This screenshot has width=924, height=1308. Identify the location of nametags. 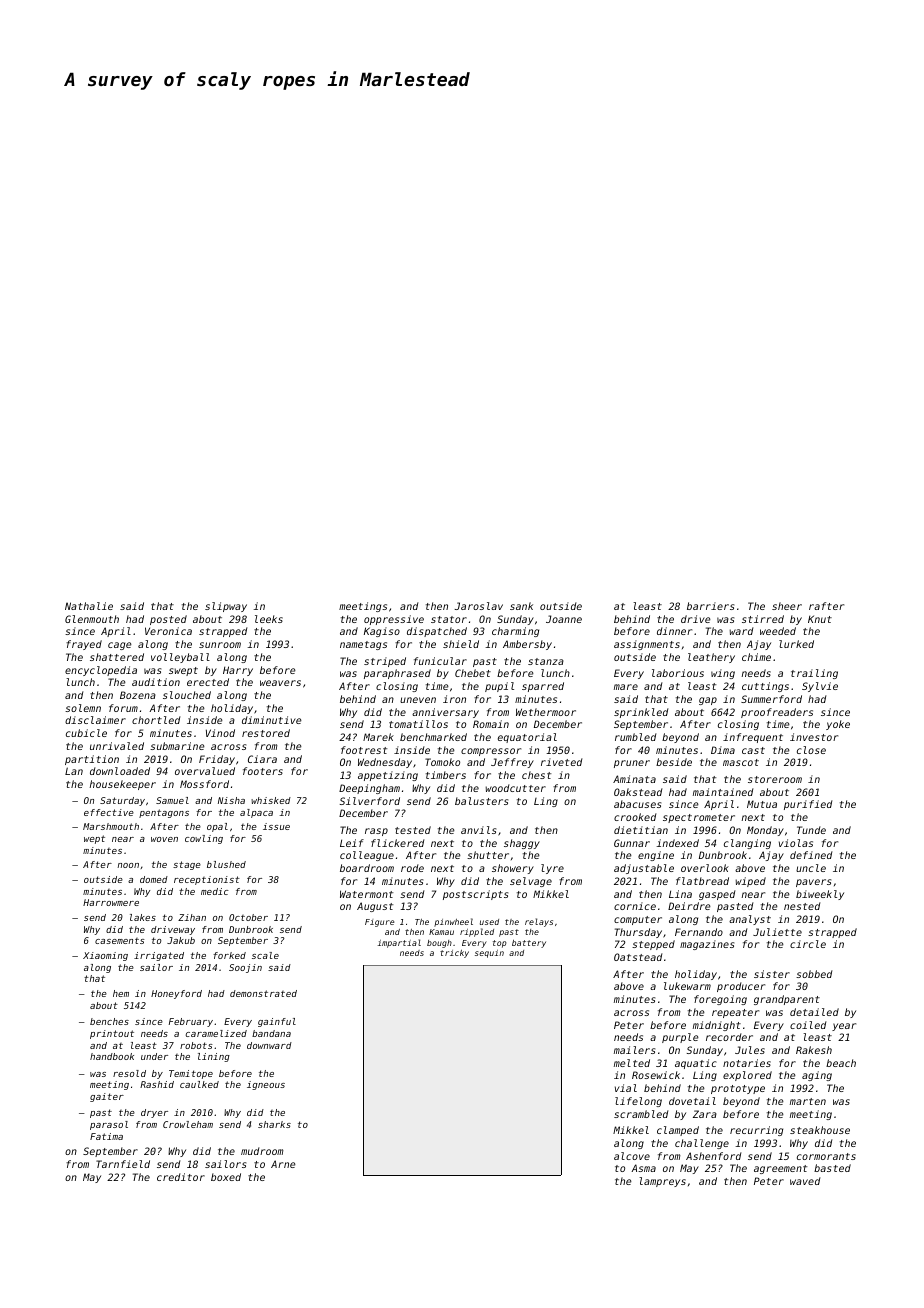
(363, 645).
